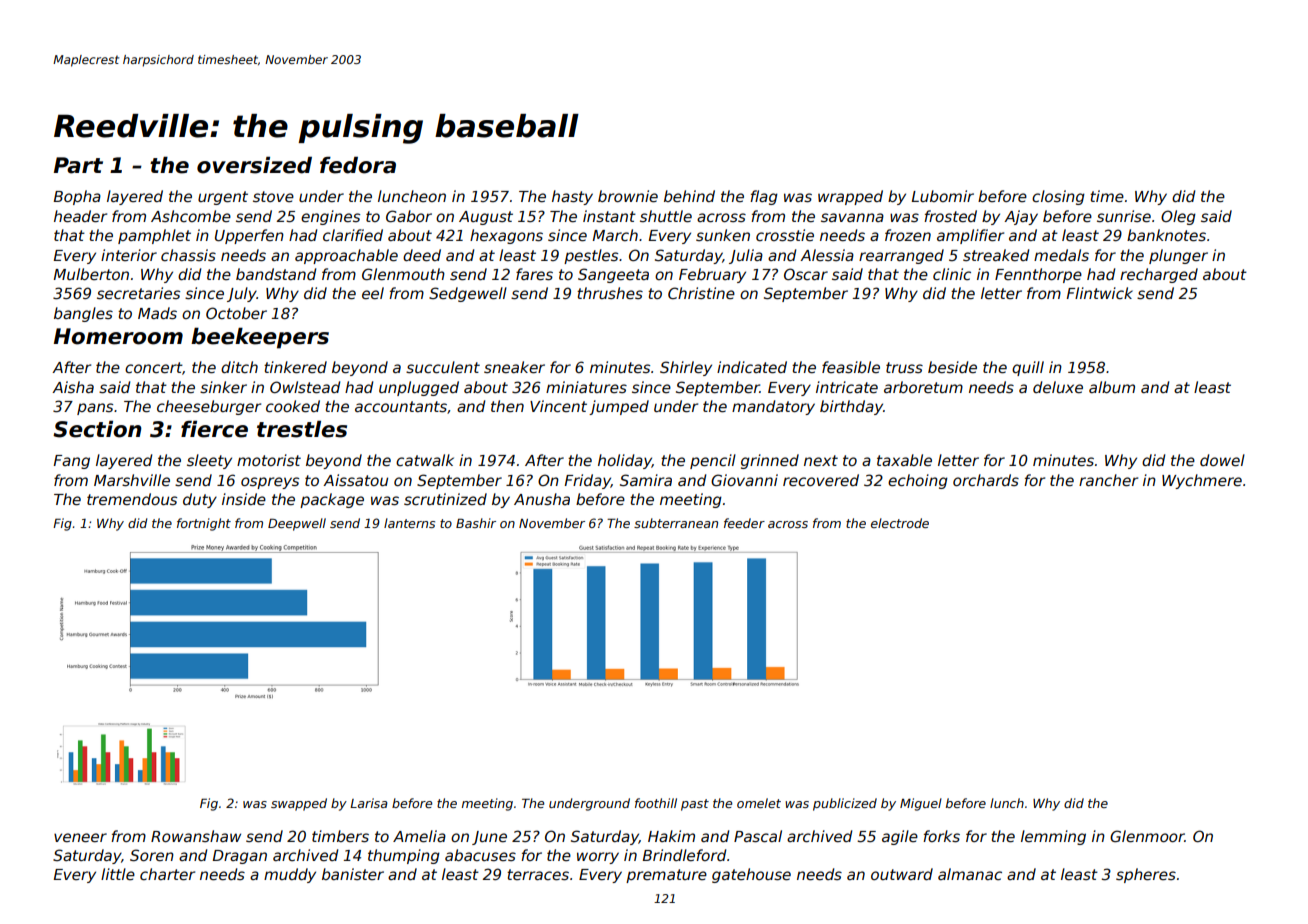 Image resolution: width=1308 pixels, height=924 pixels. What do you see at coordinates (1058, 197) in the page?
I see `closing` at bounding box center [1058, 197].
